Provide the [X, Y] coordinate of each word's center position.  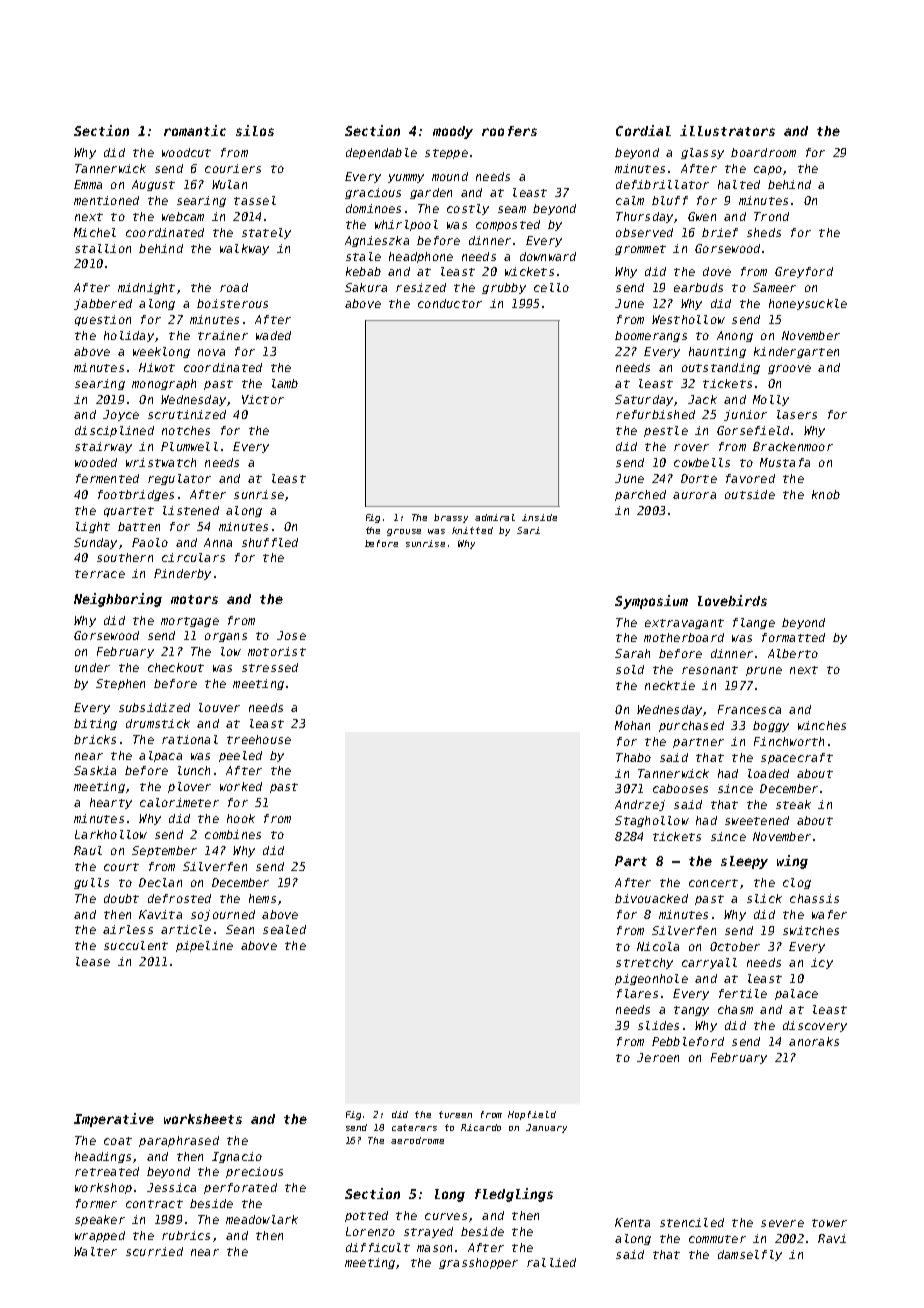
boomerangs [651, 336]
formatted [793, 637]
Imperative [114, 1120]
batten [139, 526]
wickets [529, 271]
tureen [455, 1114]
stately [266, 233]
